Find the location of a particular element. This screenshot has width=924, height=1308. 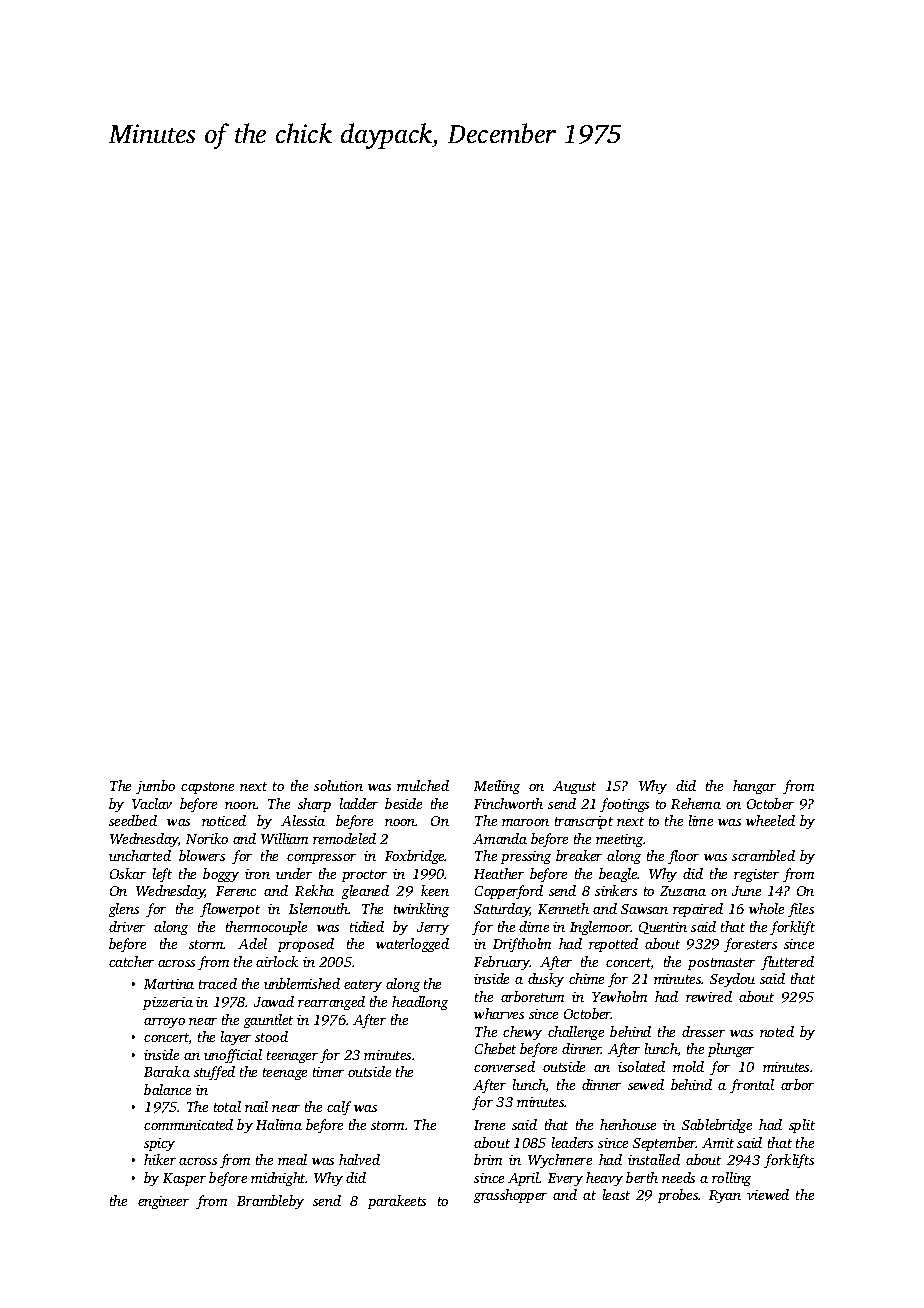

eatery is located at coordinates (363, 986).
